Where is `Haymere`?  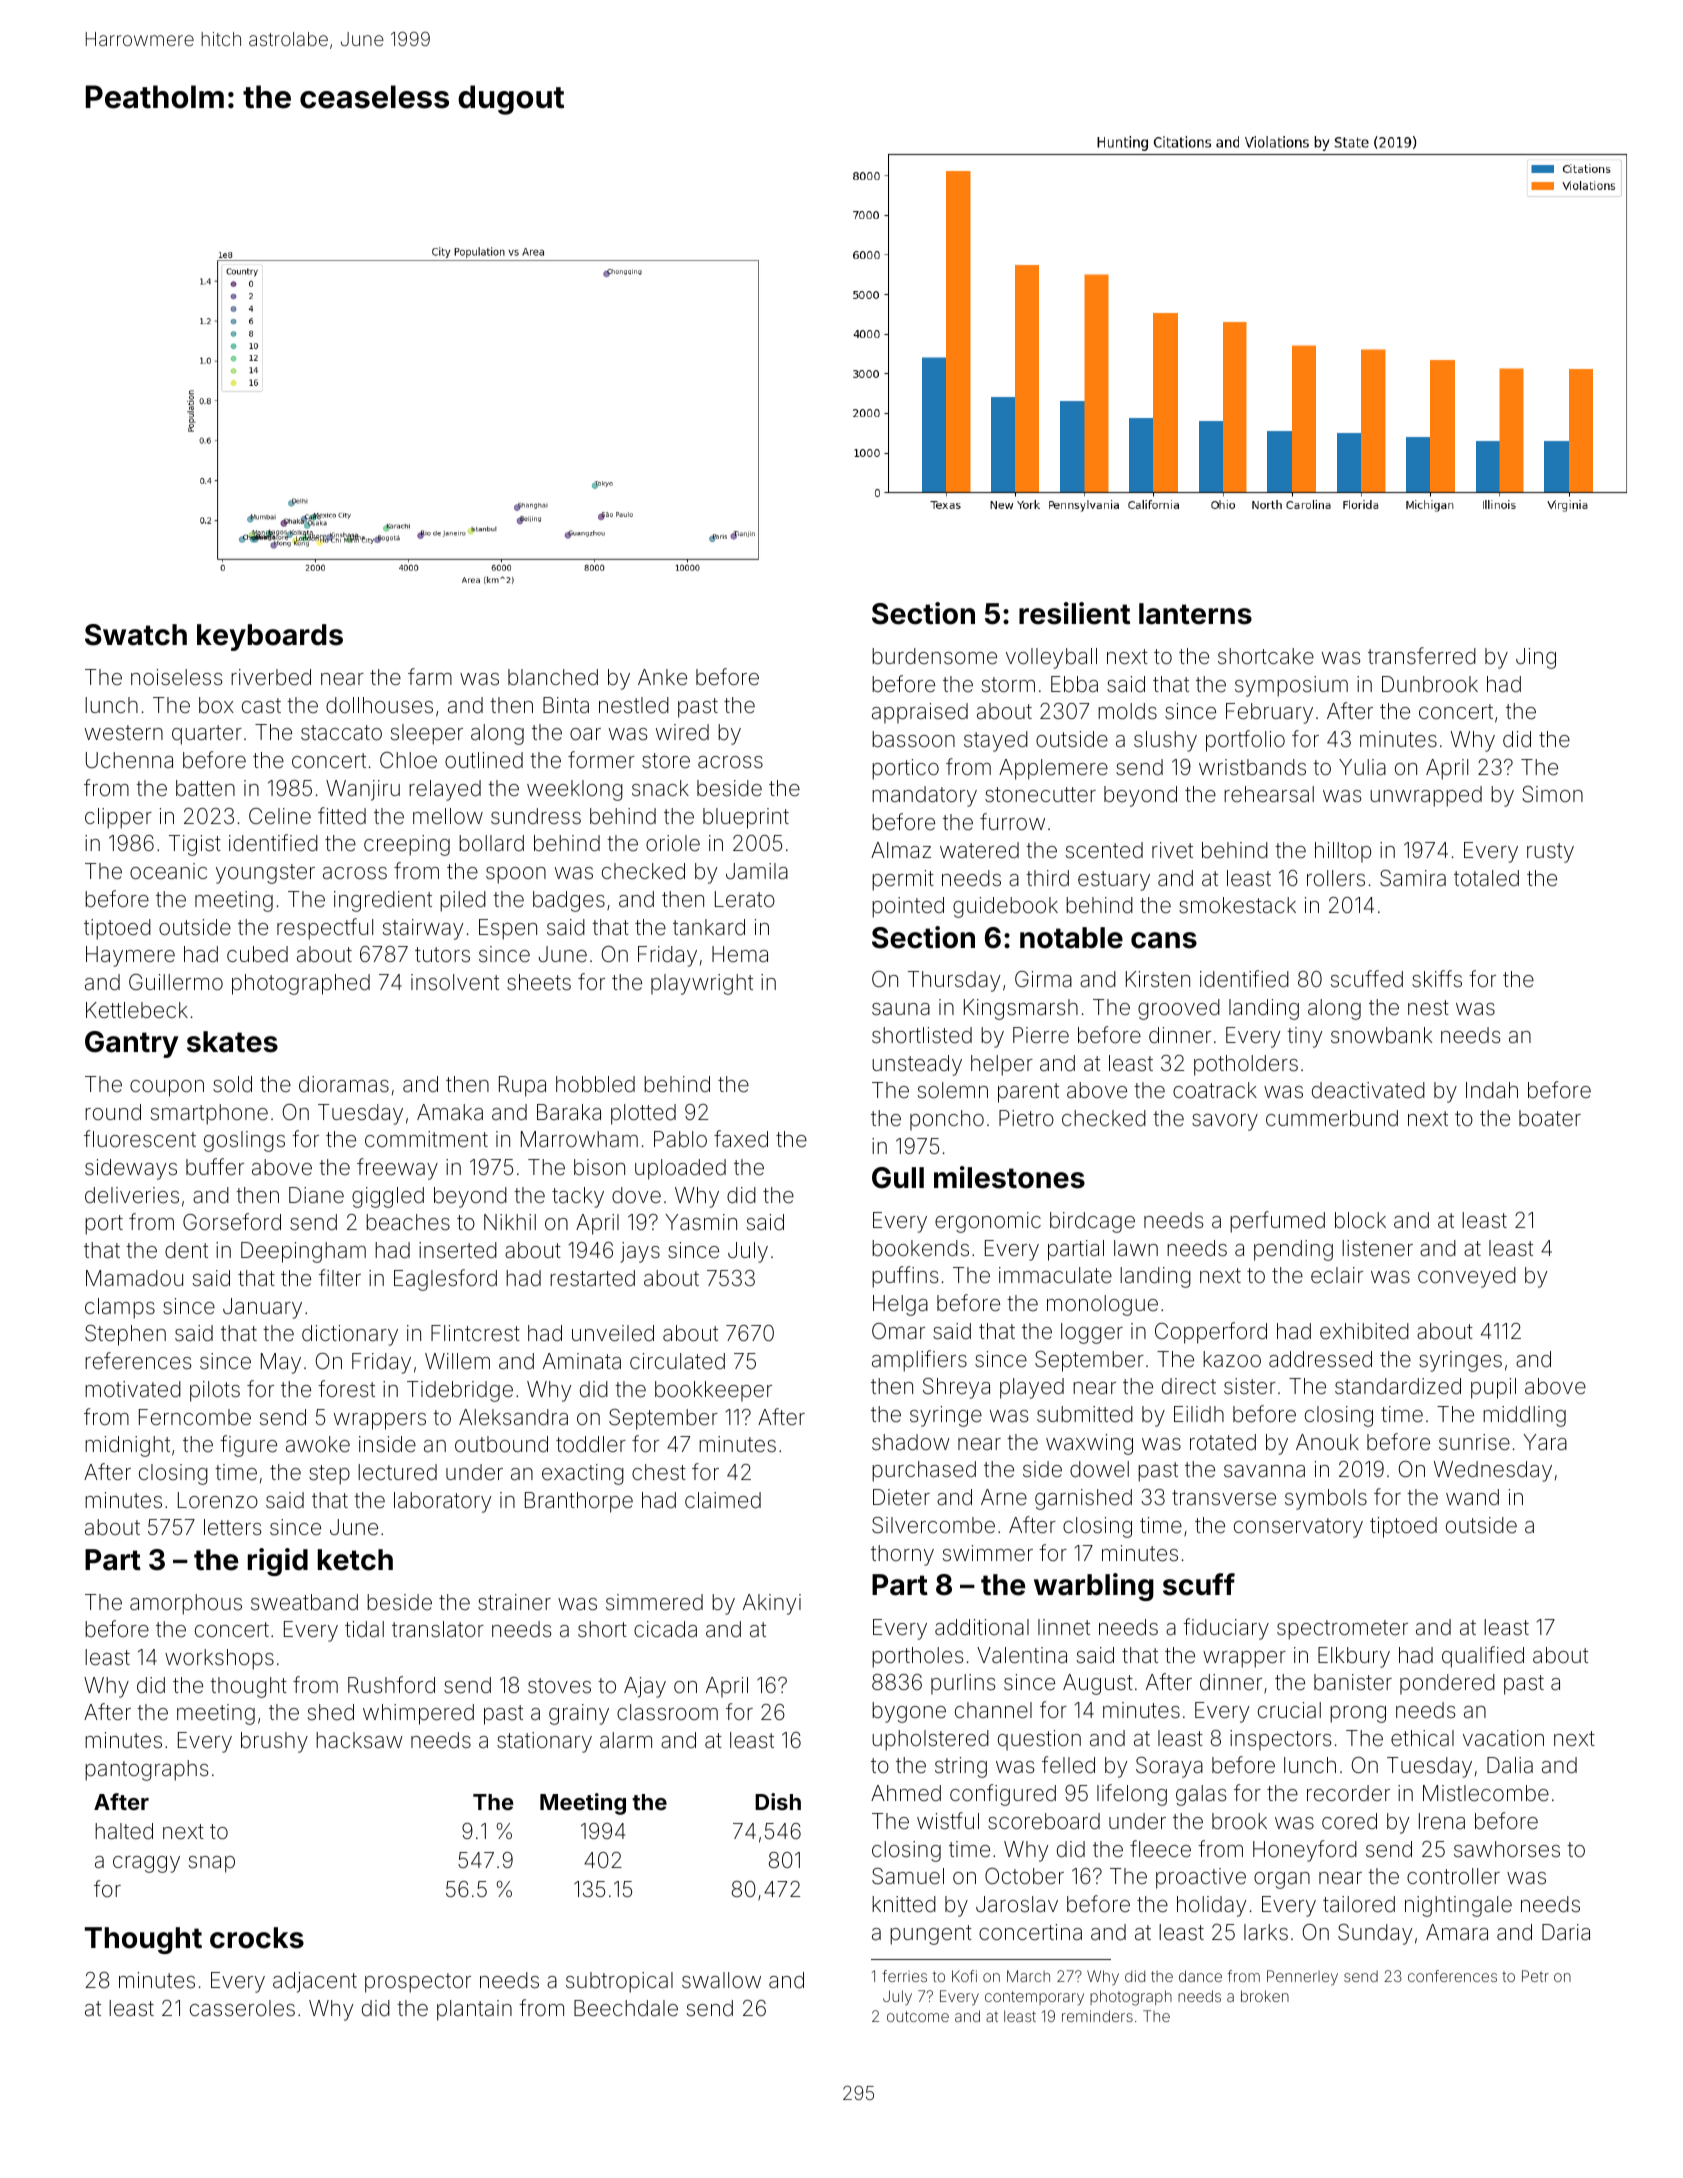
Haymere is located at coordinates (130, 956).
